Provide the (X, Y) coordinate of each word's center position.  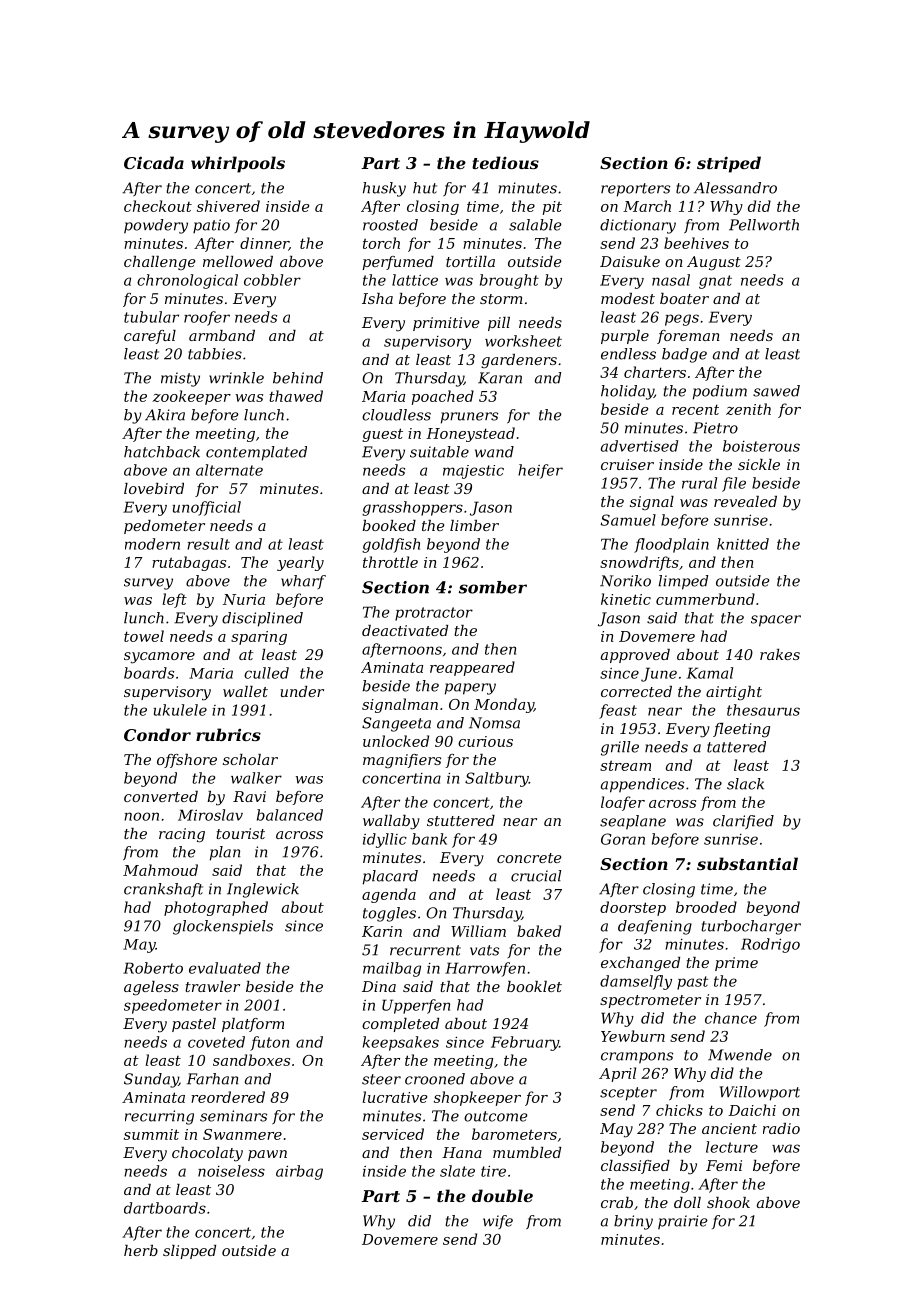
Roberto (153, 968)
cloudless (396, 415)
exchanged (640, 964)
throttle (390, 562)
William (478, 931)
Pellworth (764, 225)
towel (144, 636)
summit (151, 1134)
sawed (776, 391)
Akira (165, 415)
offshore (187, 761)
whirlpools (238, 164)
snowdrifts (639, 563)
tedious (505, 162)
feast (618, 711)
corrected (636, 691)
